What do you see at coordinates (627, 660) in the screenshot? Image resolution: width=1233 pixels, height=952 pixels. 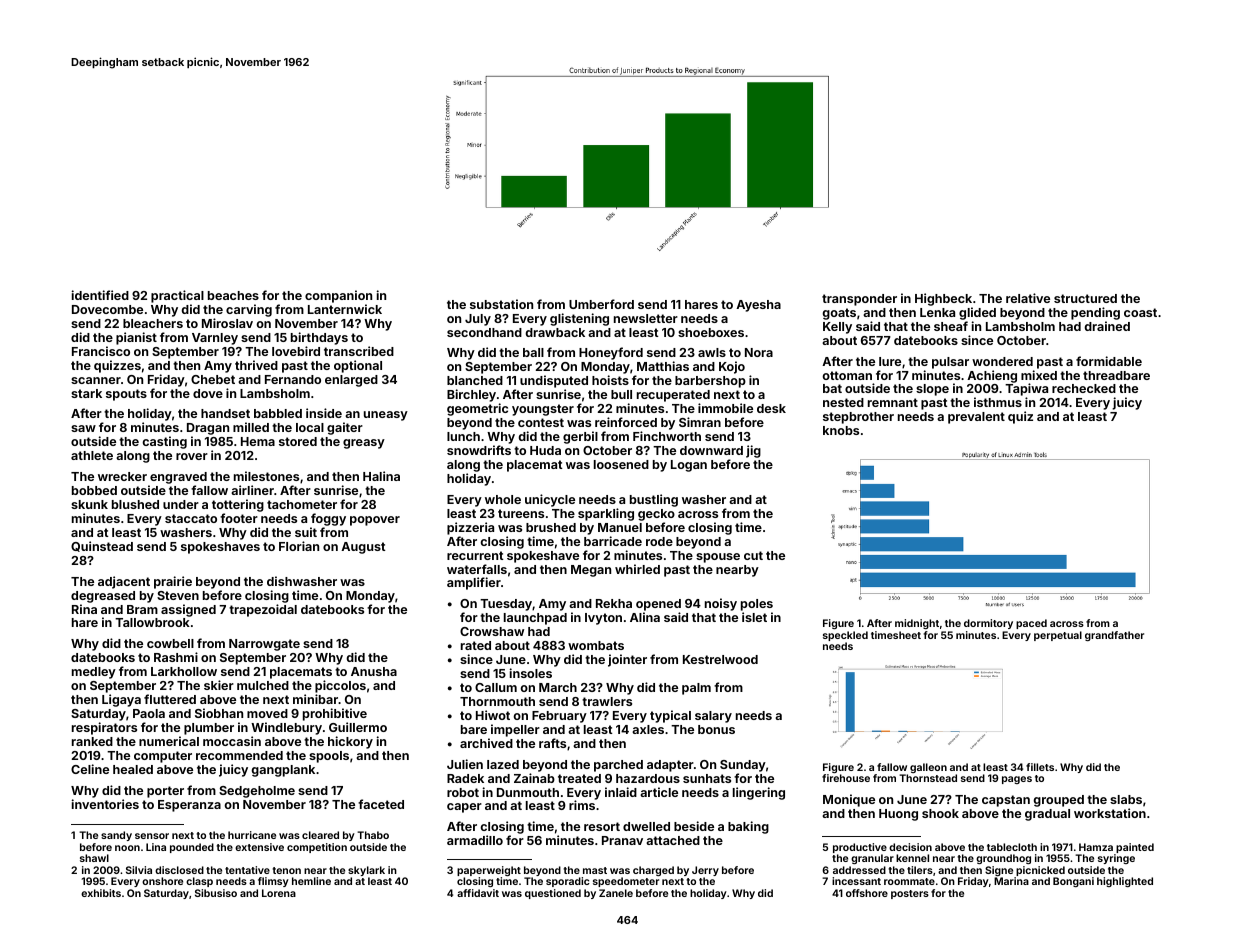 I see `jointer` at bounding box center [627, 660].
